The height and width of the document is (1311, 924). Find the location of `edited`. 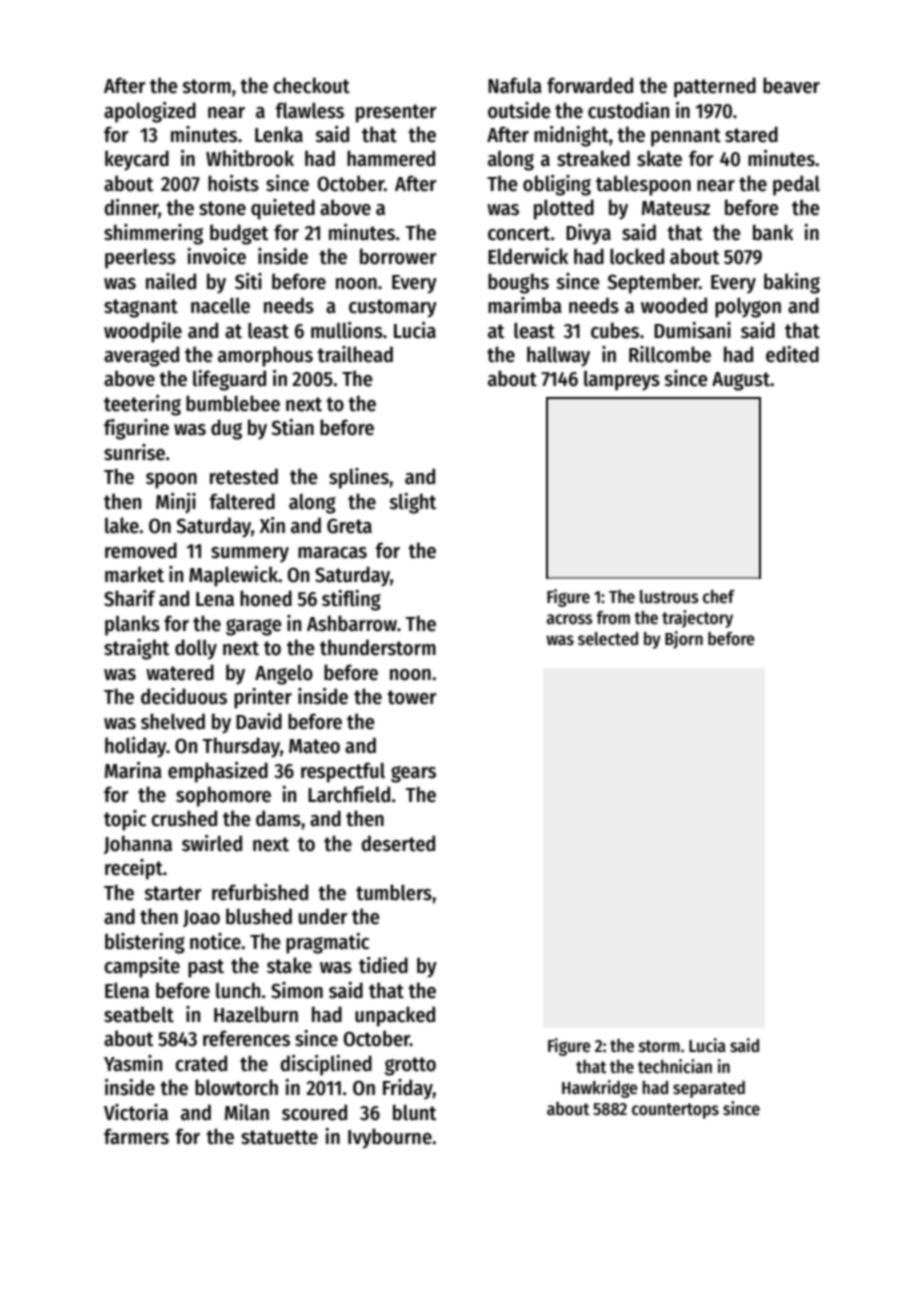

edited is located at coordinates (792, 354).
